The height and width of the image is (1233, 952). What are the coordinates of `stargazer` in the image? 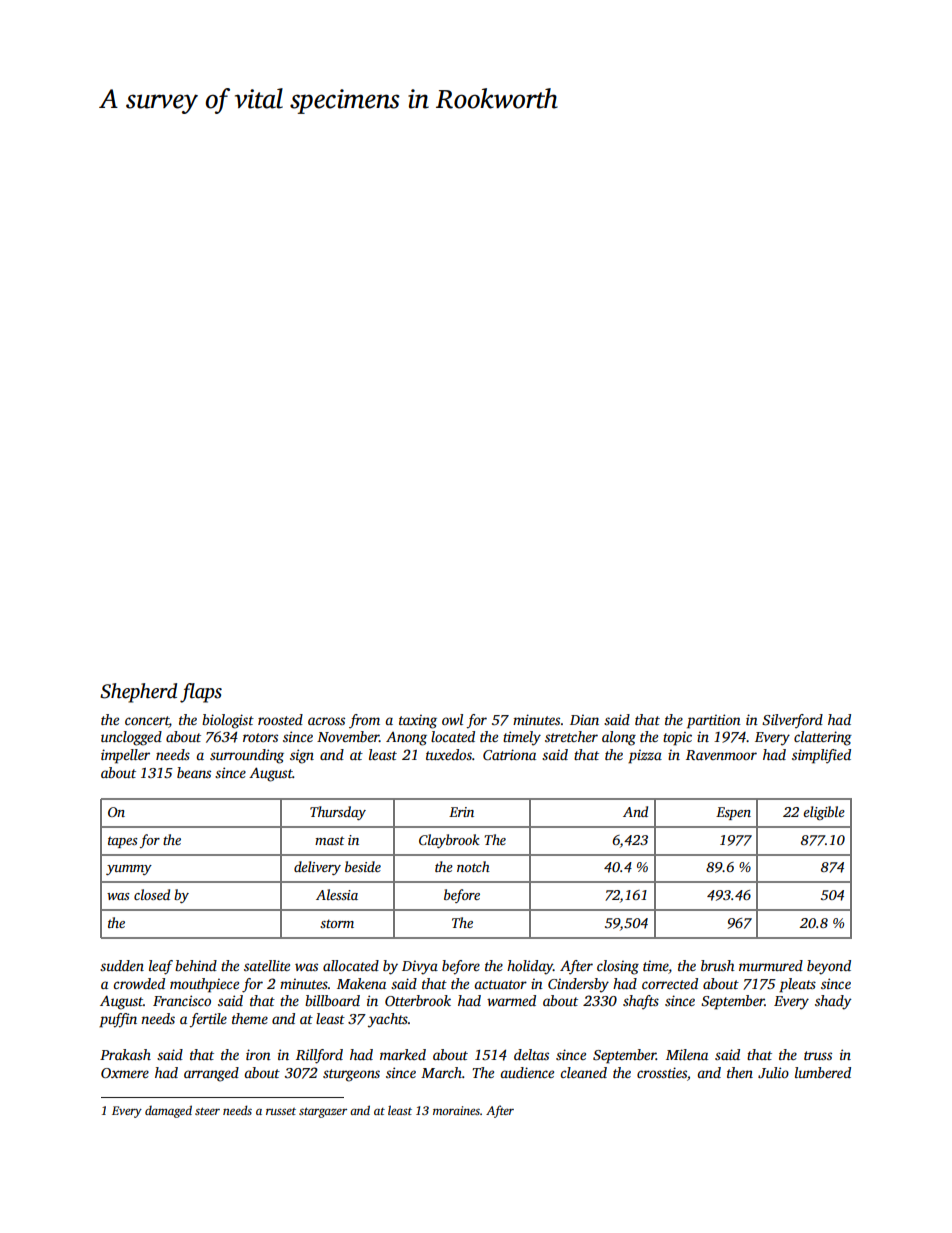 It's located at (323, 1112).
